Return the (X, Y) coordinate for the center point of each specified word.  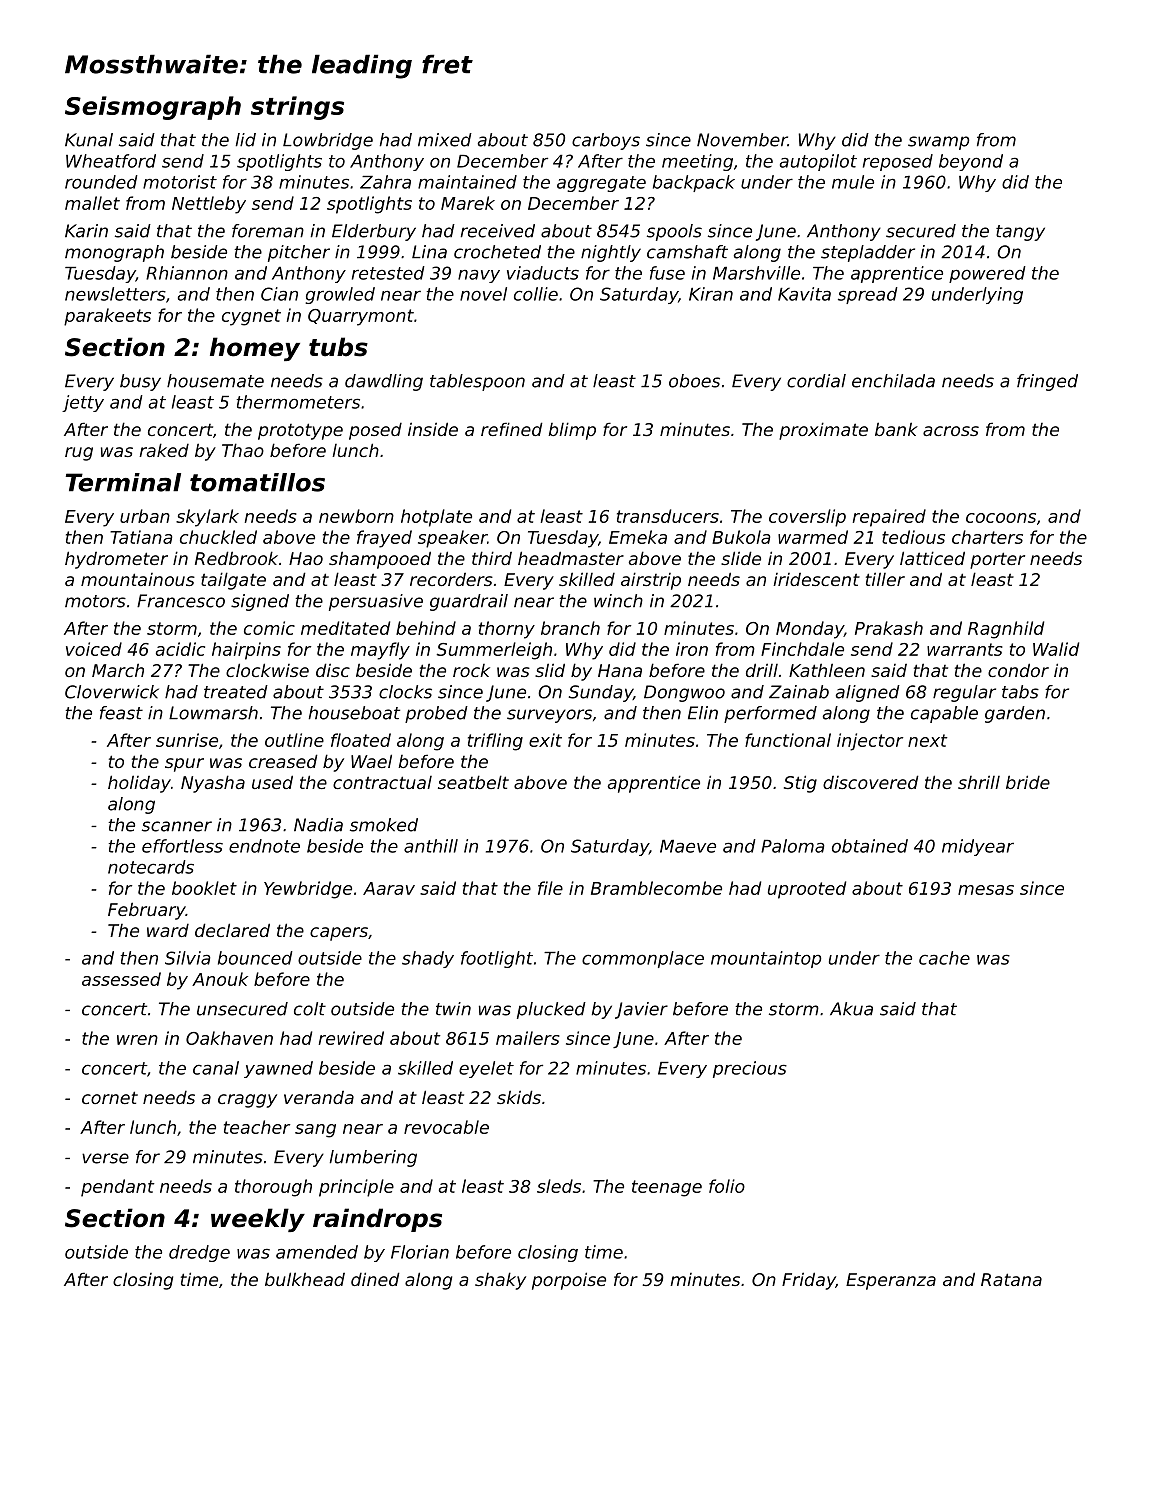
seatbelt (473, 782)
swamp (938, 143)
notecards (151, 867)
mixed (445, 140)
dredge (199, 1253)
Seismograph (153, 108)
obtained (870, 846)
